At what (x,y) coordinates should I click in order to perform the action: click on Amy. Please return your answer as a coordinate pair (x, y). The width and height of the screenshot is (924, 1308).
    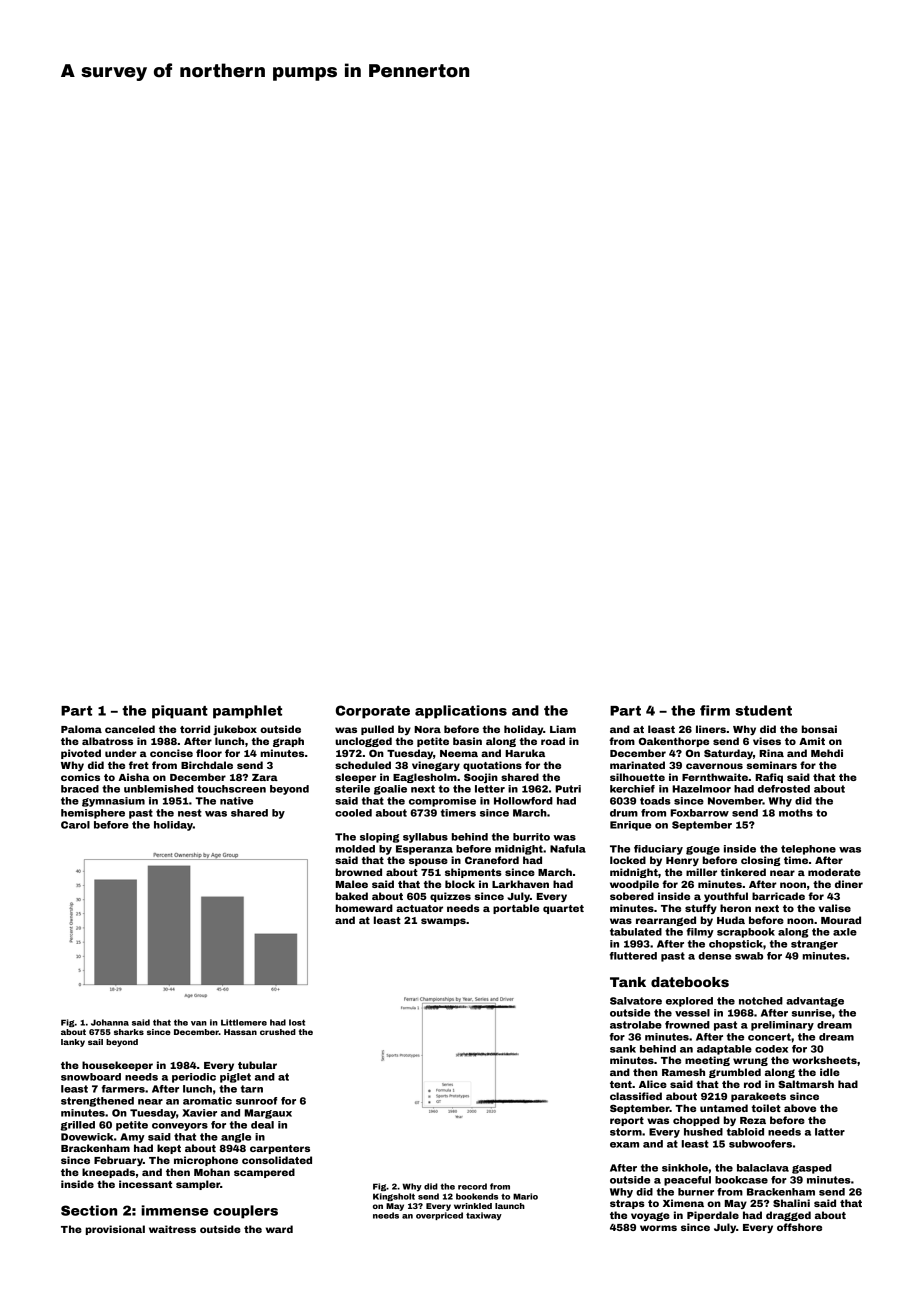
    Looking at the image, I should click on (132, 1138).
